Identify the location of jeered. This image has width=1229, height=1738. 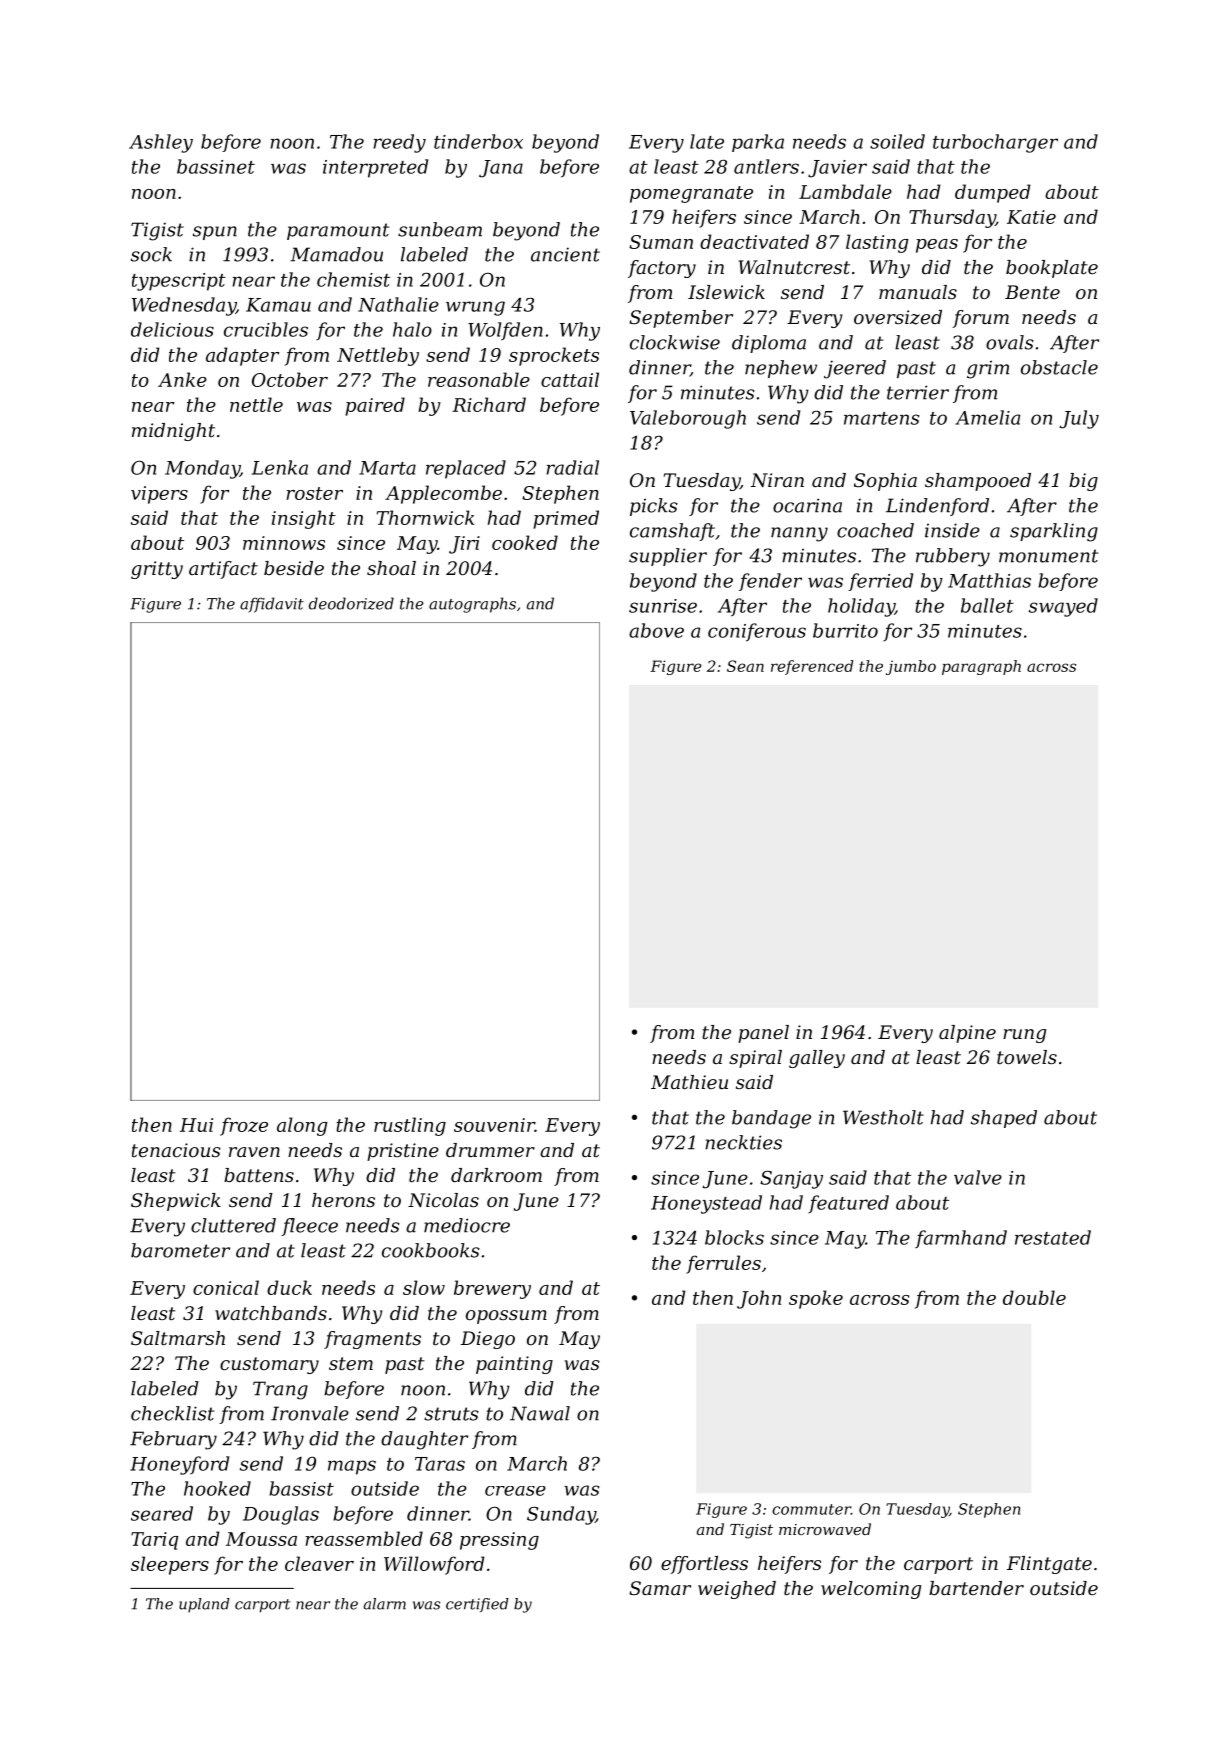
(855, 369).
